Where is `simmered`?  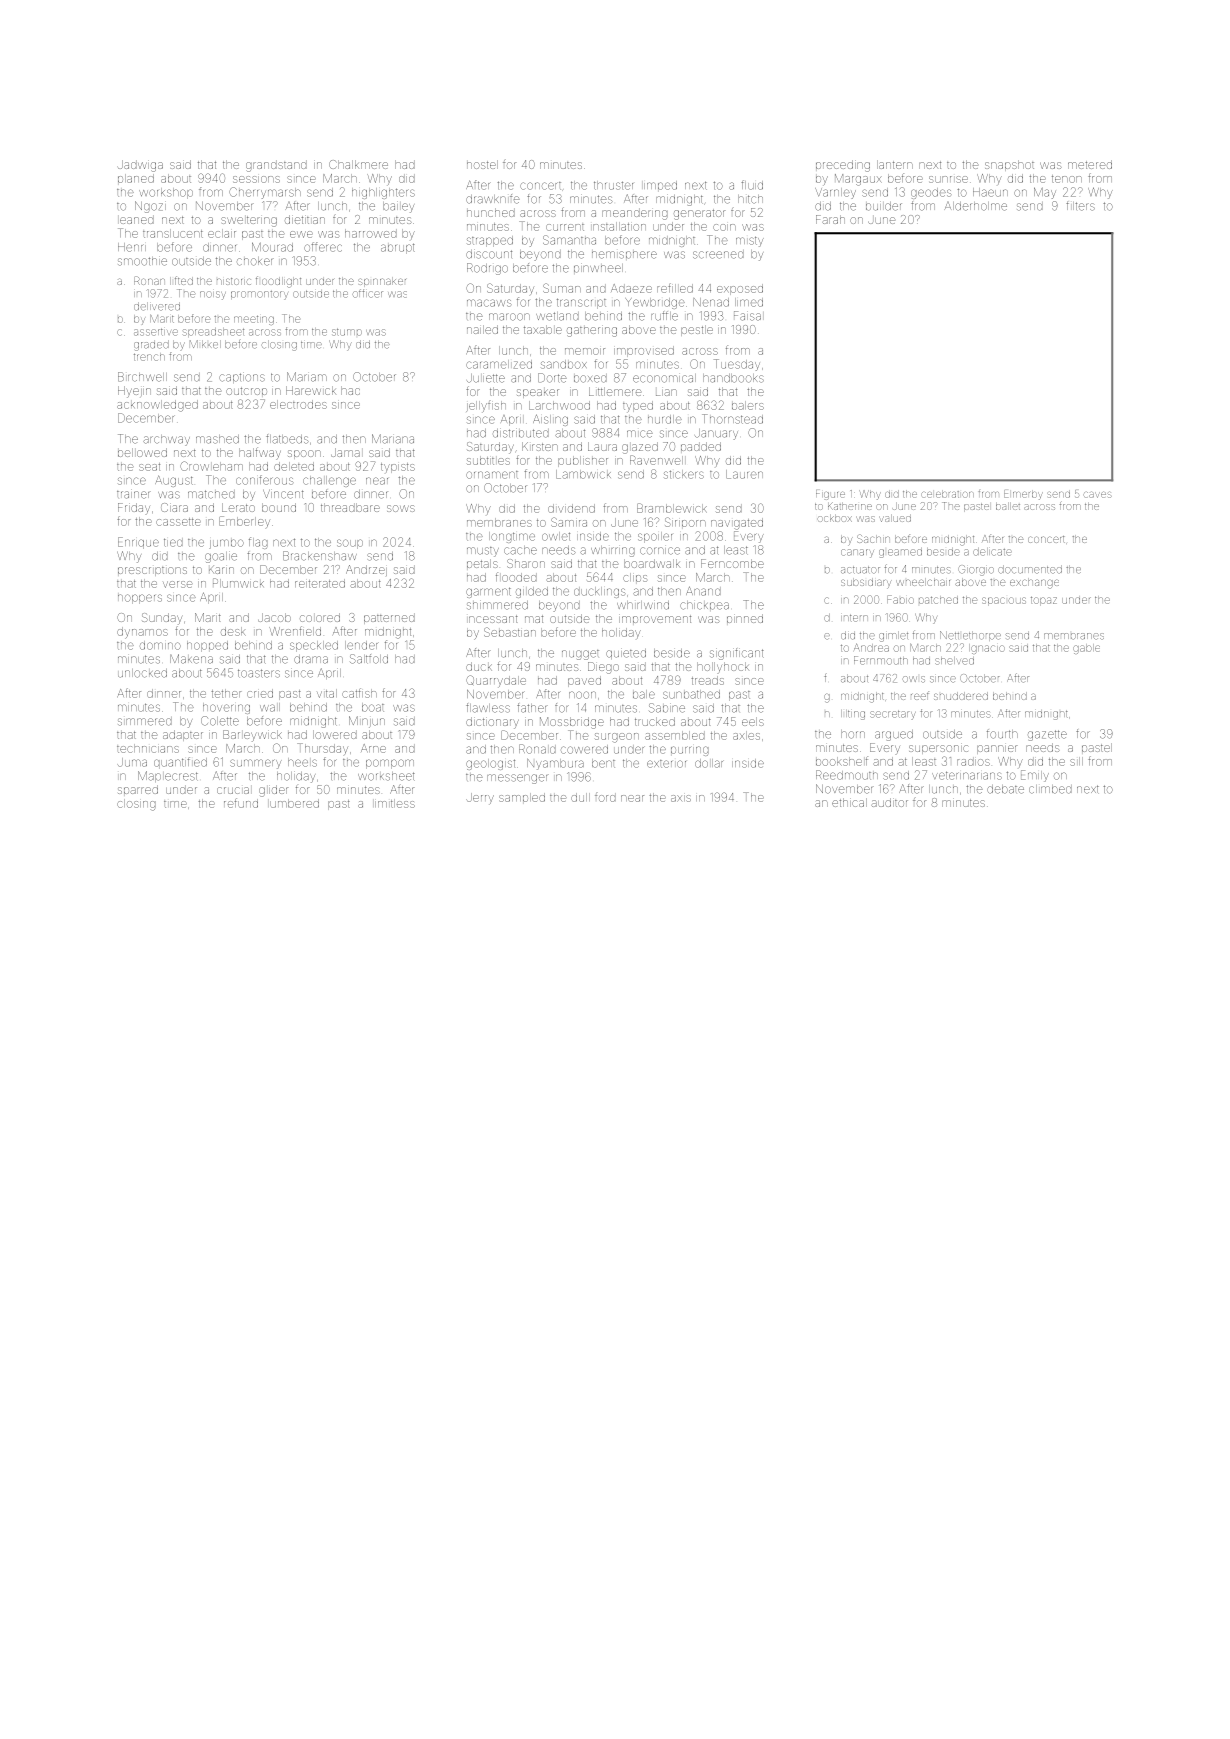
simmered is located at coordinates (145, 721).
